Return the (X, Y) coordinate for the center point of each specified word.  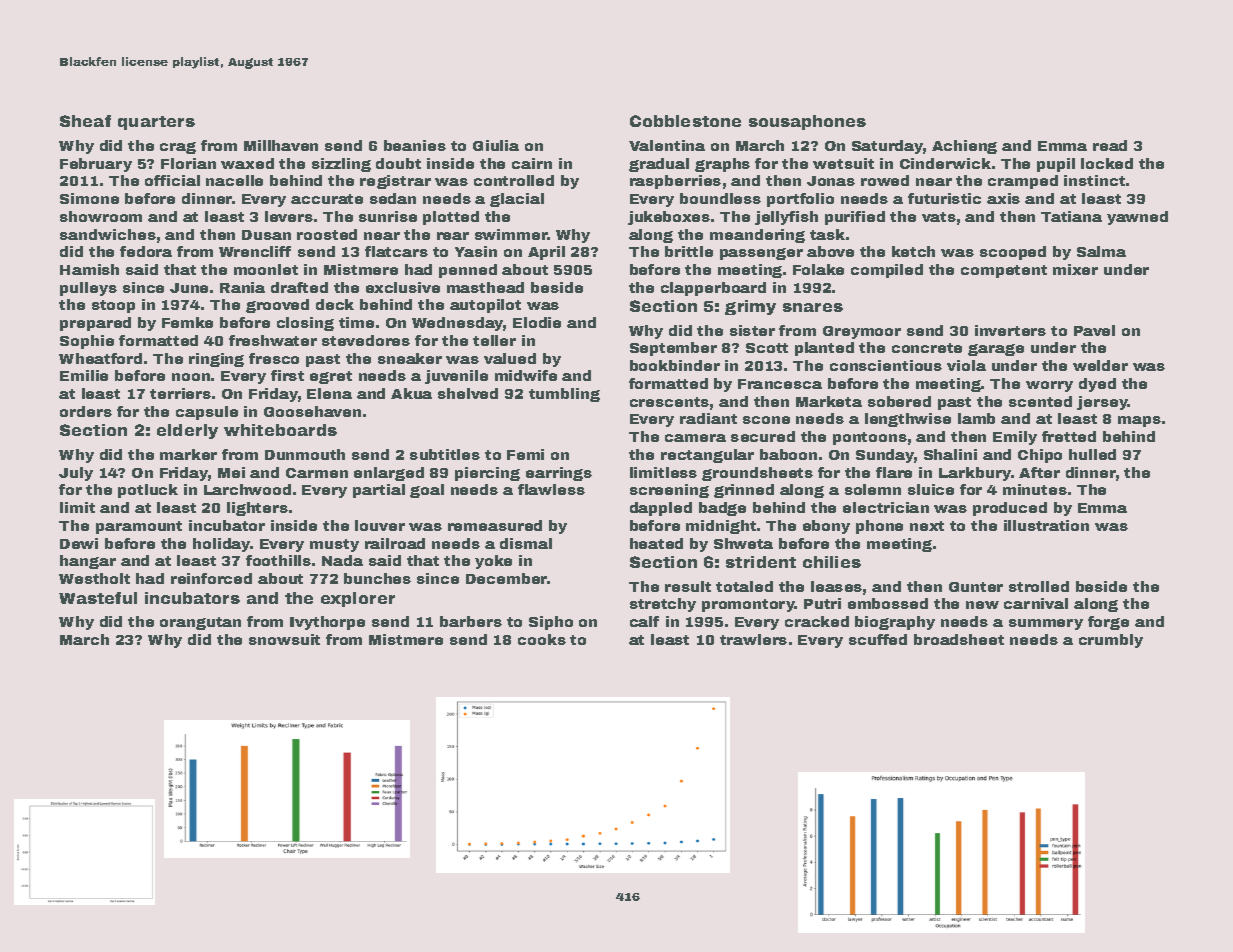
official (172, 180)
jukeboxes (669, 218)
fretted (1069, 436)
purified (855, 218)
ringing (216, 360)
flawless (551, 489)
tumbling (564, 395)
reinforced (211, 578)
